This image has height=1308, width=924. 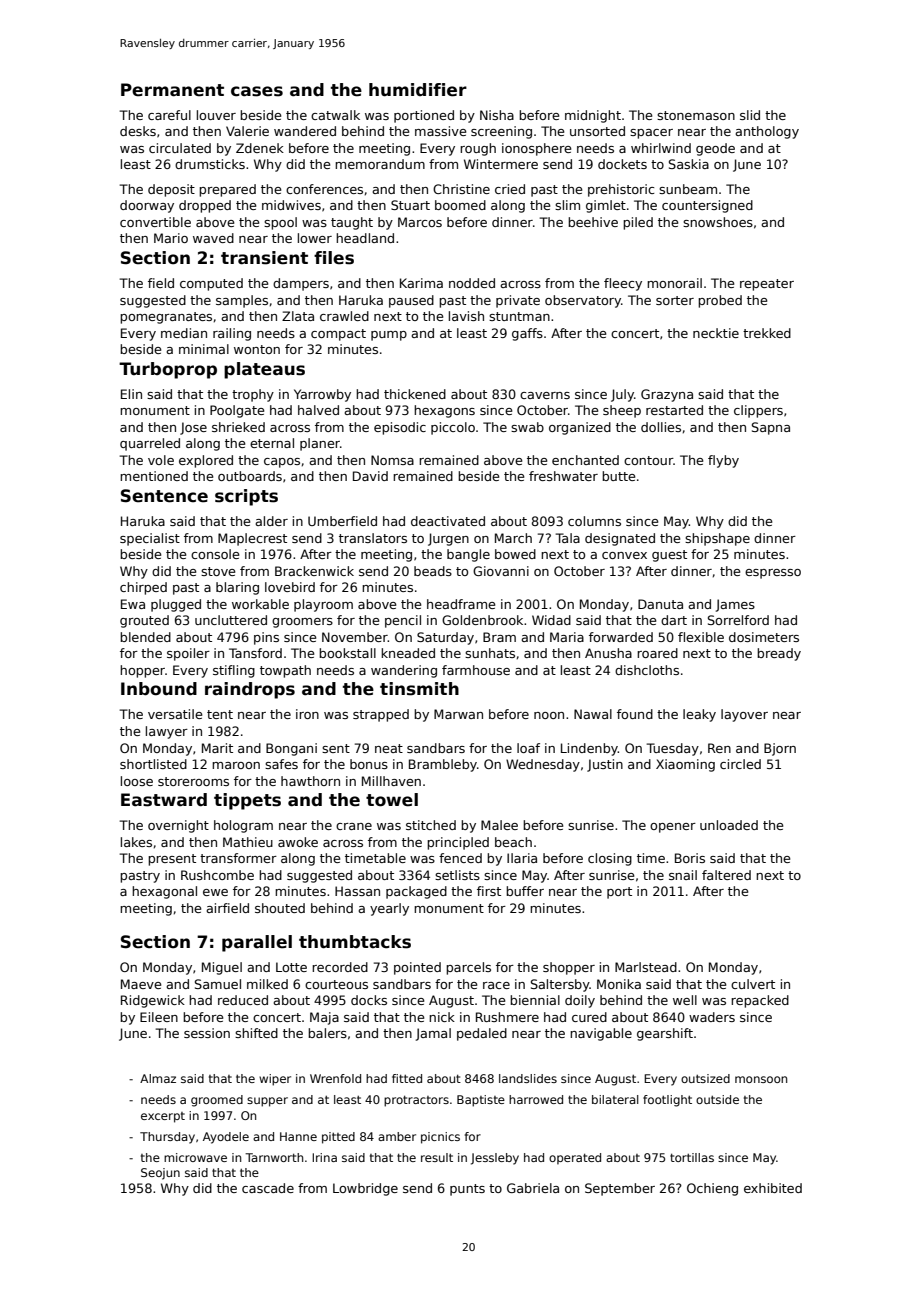 What do you see at coordinates (207, 1033) in the image?
I see `session` at bounding box center [207, 1033].
